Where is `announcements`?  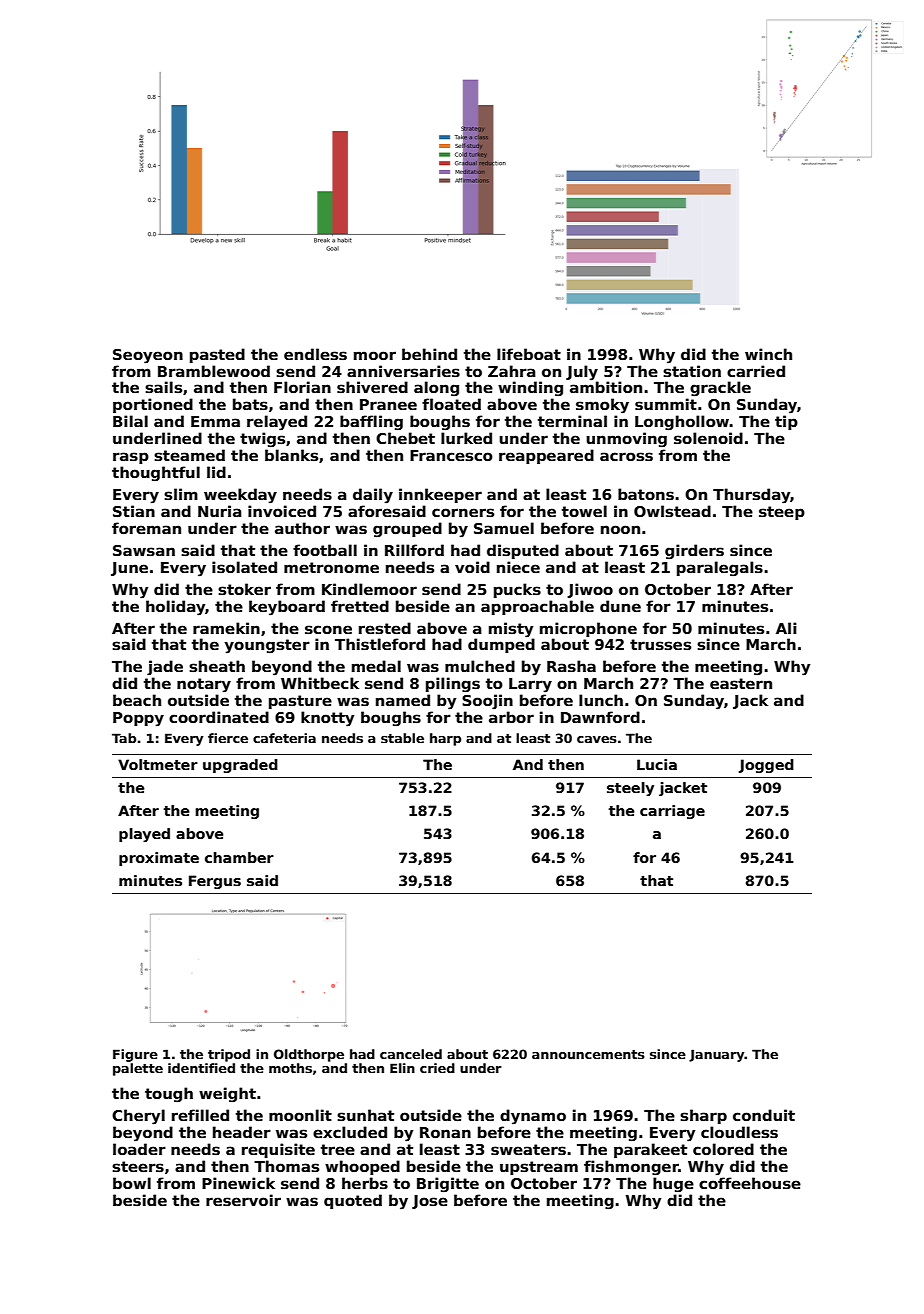
announcements is located at coordinates (588, 1054).
